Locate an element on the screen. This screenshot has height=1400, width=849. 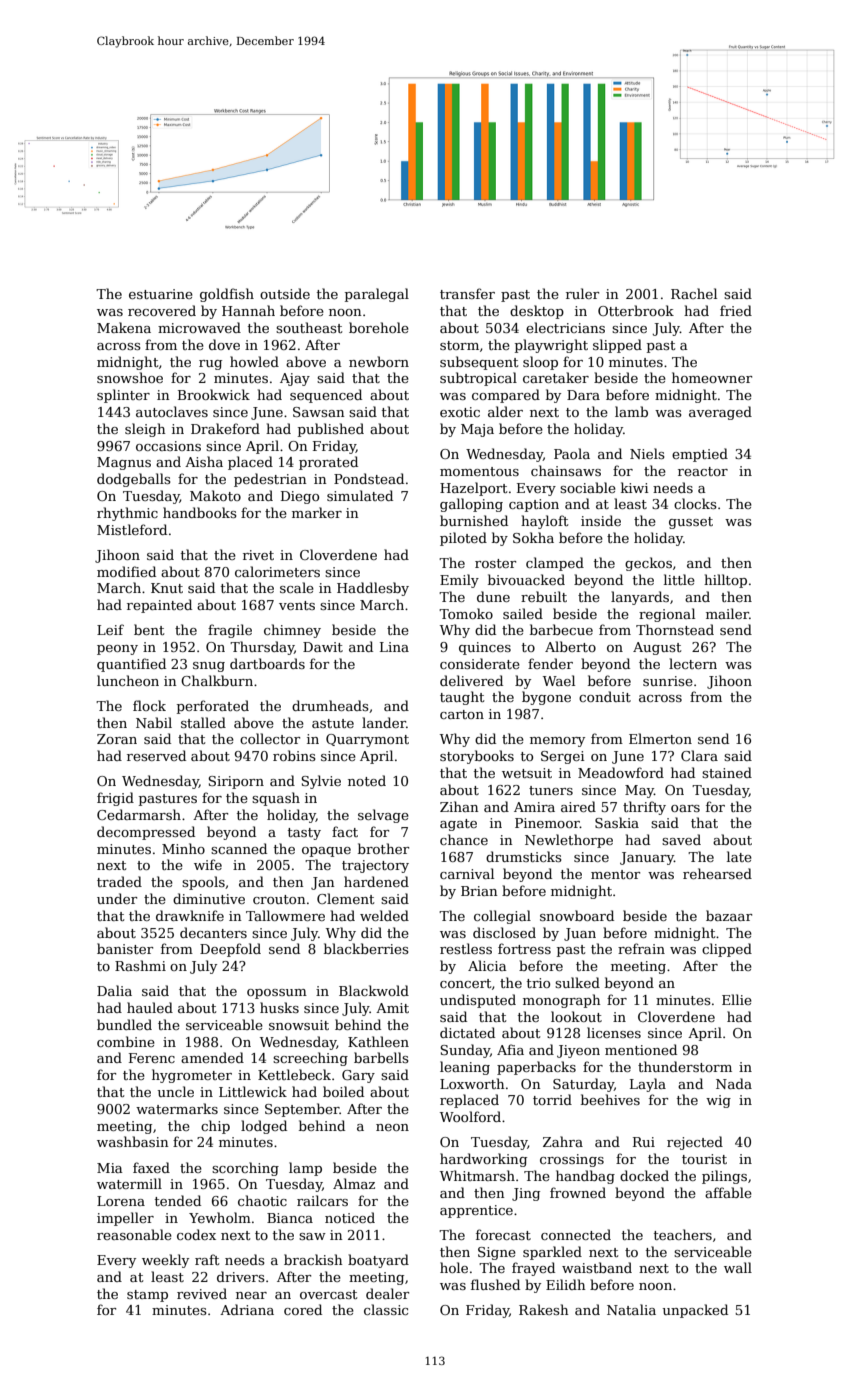
lectern is located at coordinates (693, 663).
